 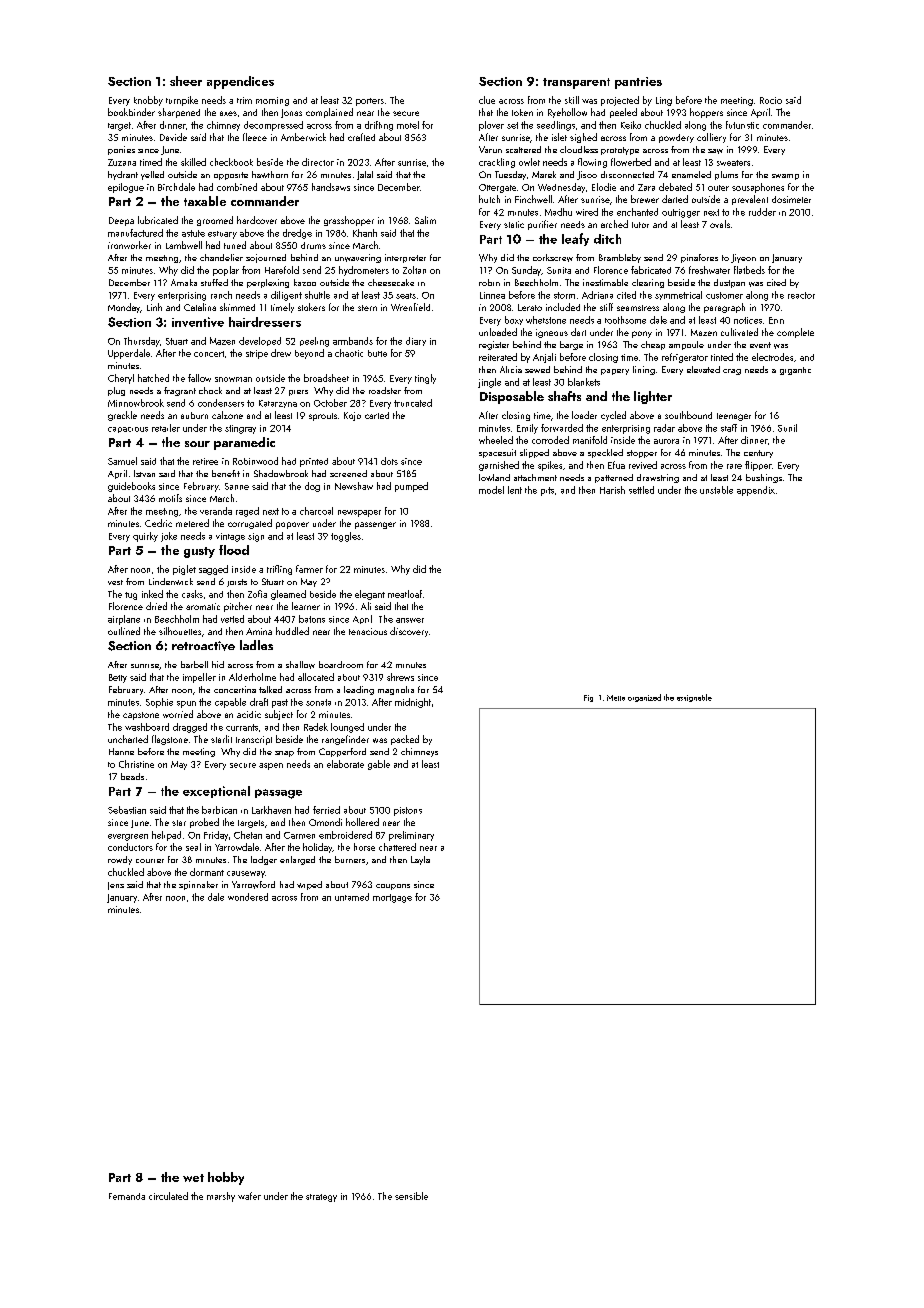 What do you see at coordinates (411, 1196) in the image?
I see `sensible` at bounding box center [411, 1196].
